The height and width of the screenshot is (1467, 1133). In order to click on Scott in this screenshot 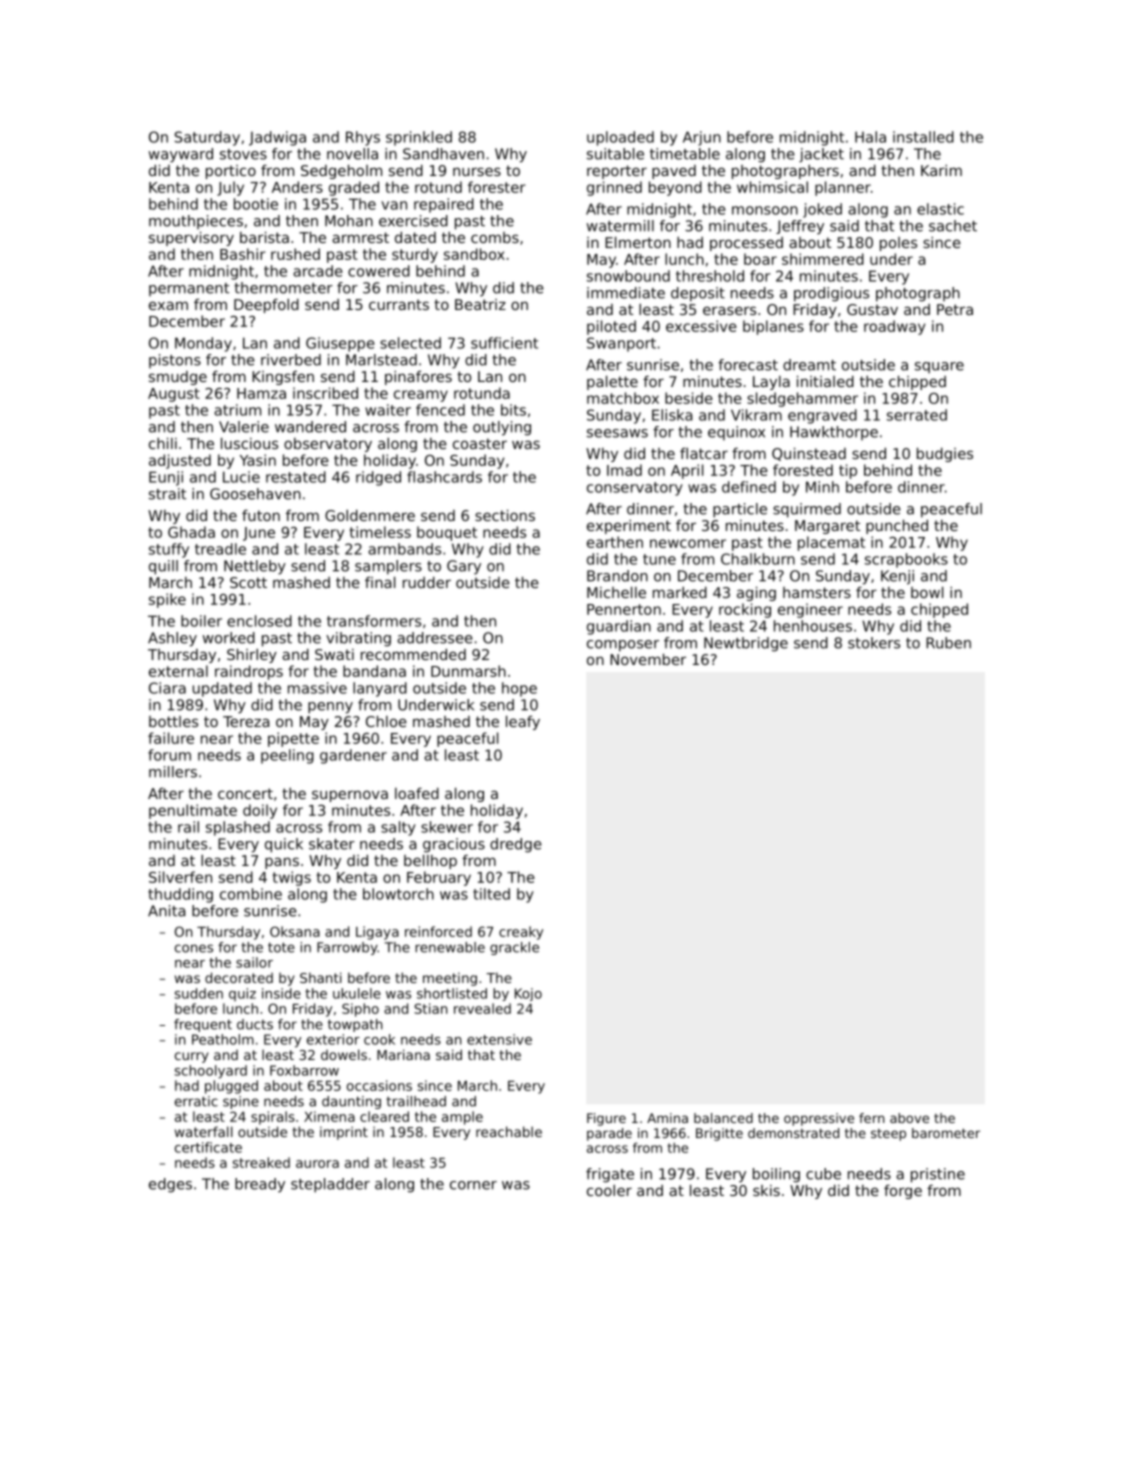, I will do `click(248, 582)`.
